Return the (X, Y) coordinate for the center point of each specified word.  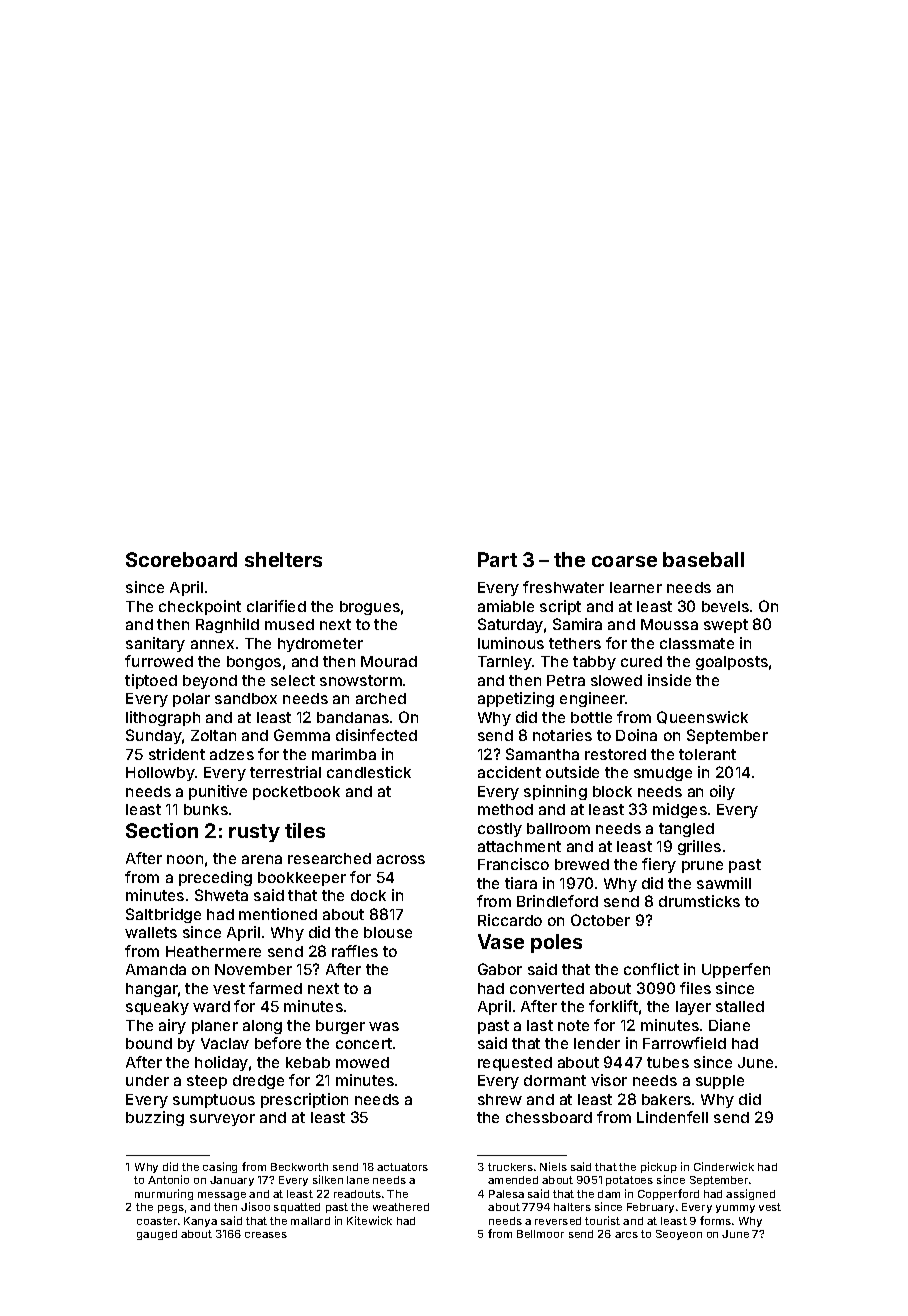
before (278, 1043)
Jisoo (255, 1206)
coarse (624, 561)
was (384, 1026)
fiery (659, 865)
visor (609, 1080)
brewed (582, 864)
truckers (510, 1167)
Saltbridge (163, 915)
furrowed (159, 661)
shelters (283, 559)
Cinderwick (724, 1166)
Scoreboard (181, 559)
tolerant (707, 754)
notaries (562, 735)
